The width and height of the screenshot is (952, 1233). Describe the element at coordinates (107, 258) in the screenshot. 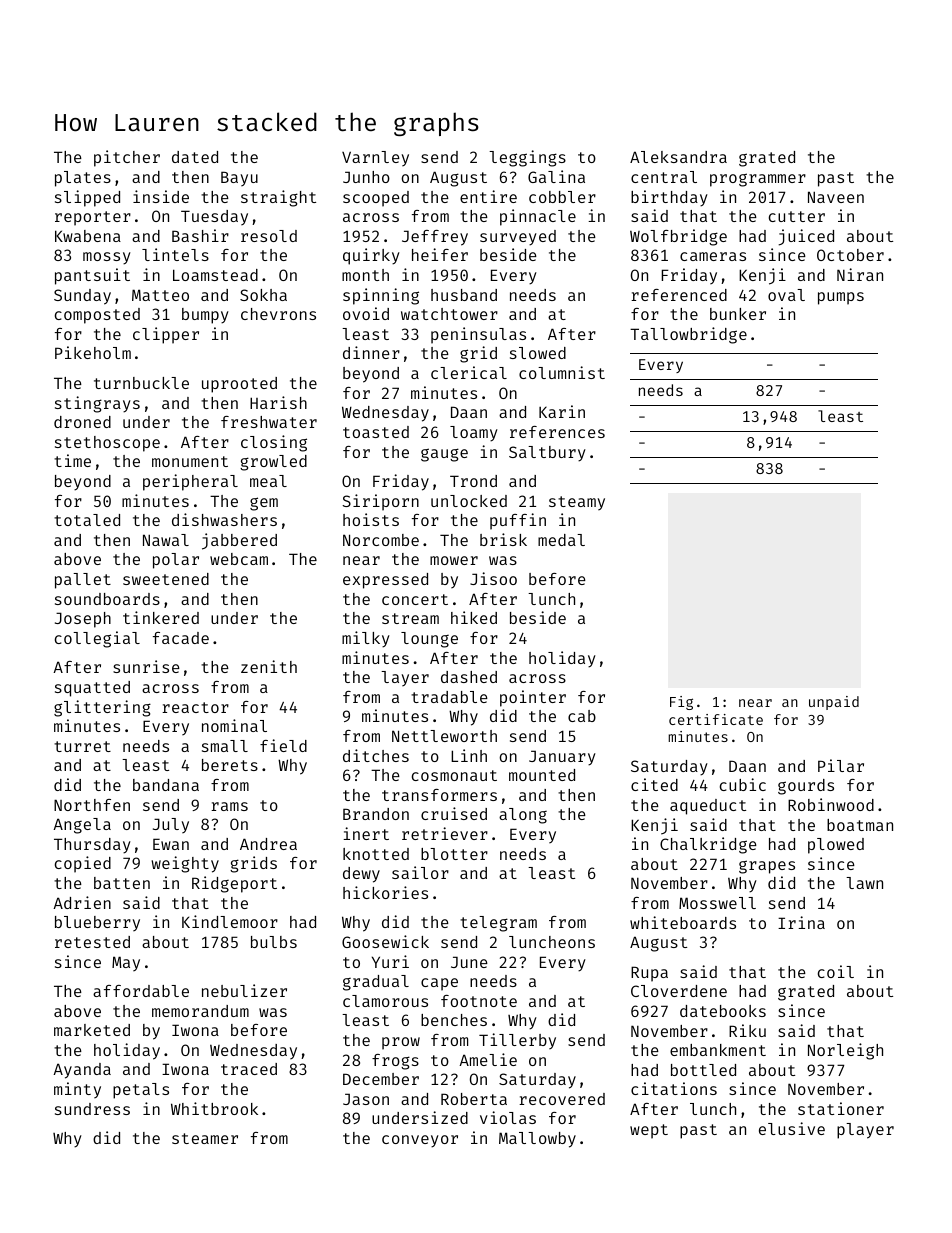

I see `mossy` at that location.
